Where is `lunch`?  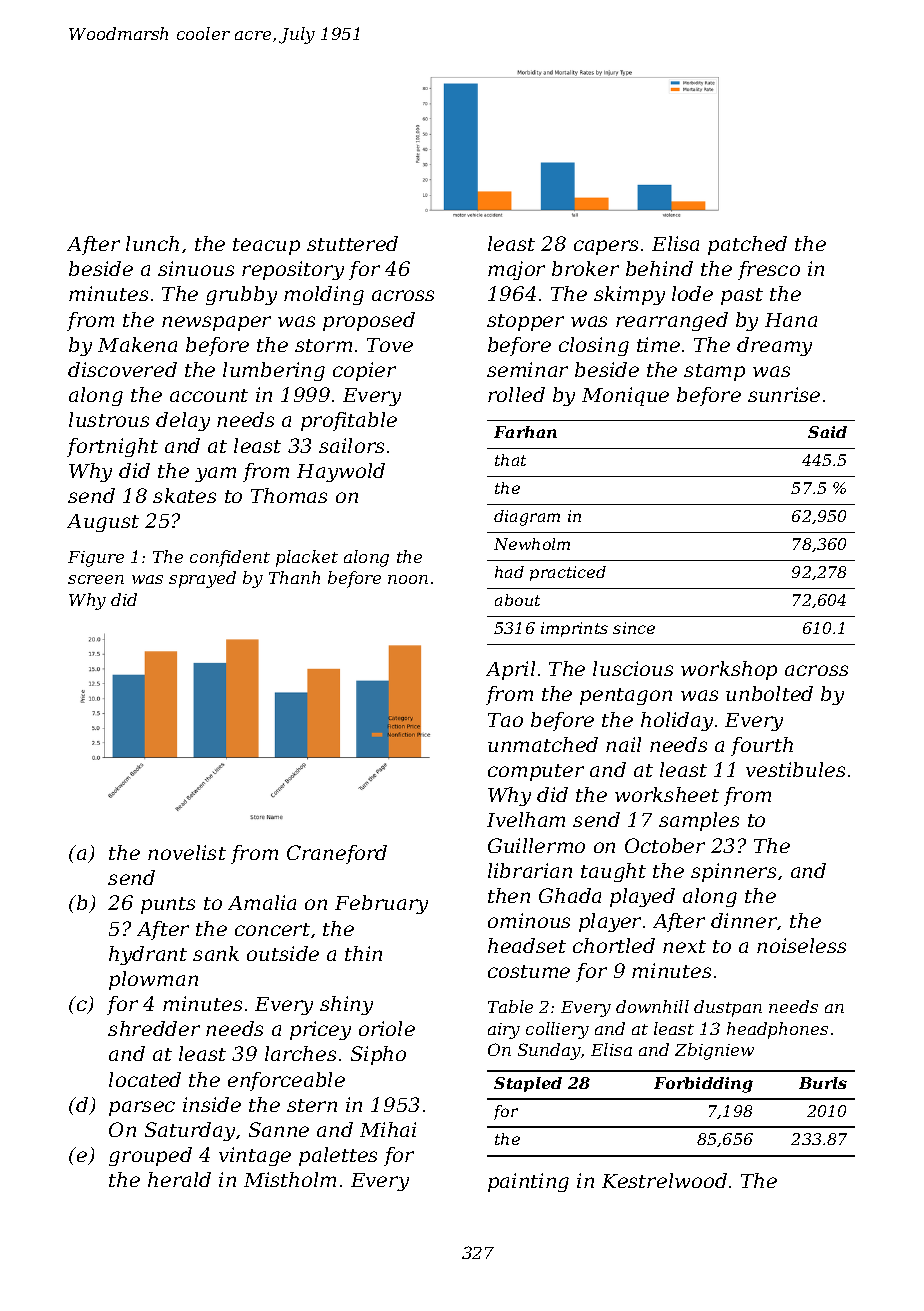 lunch is located at coordinates (152, 243).
